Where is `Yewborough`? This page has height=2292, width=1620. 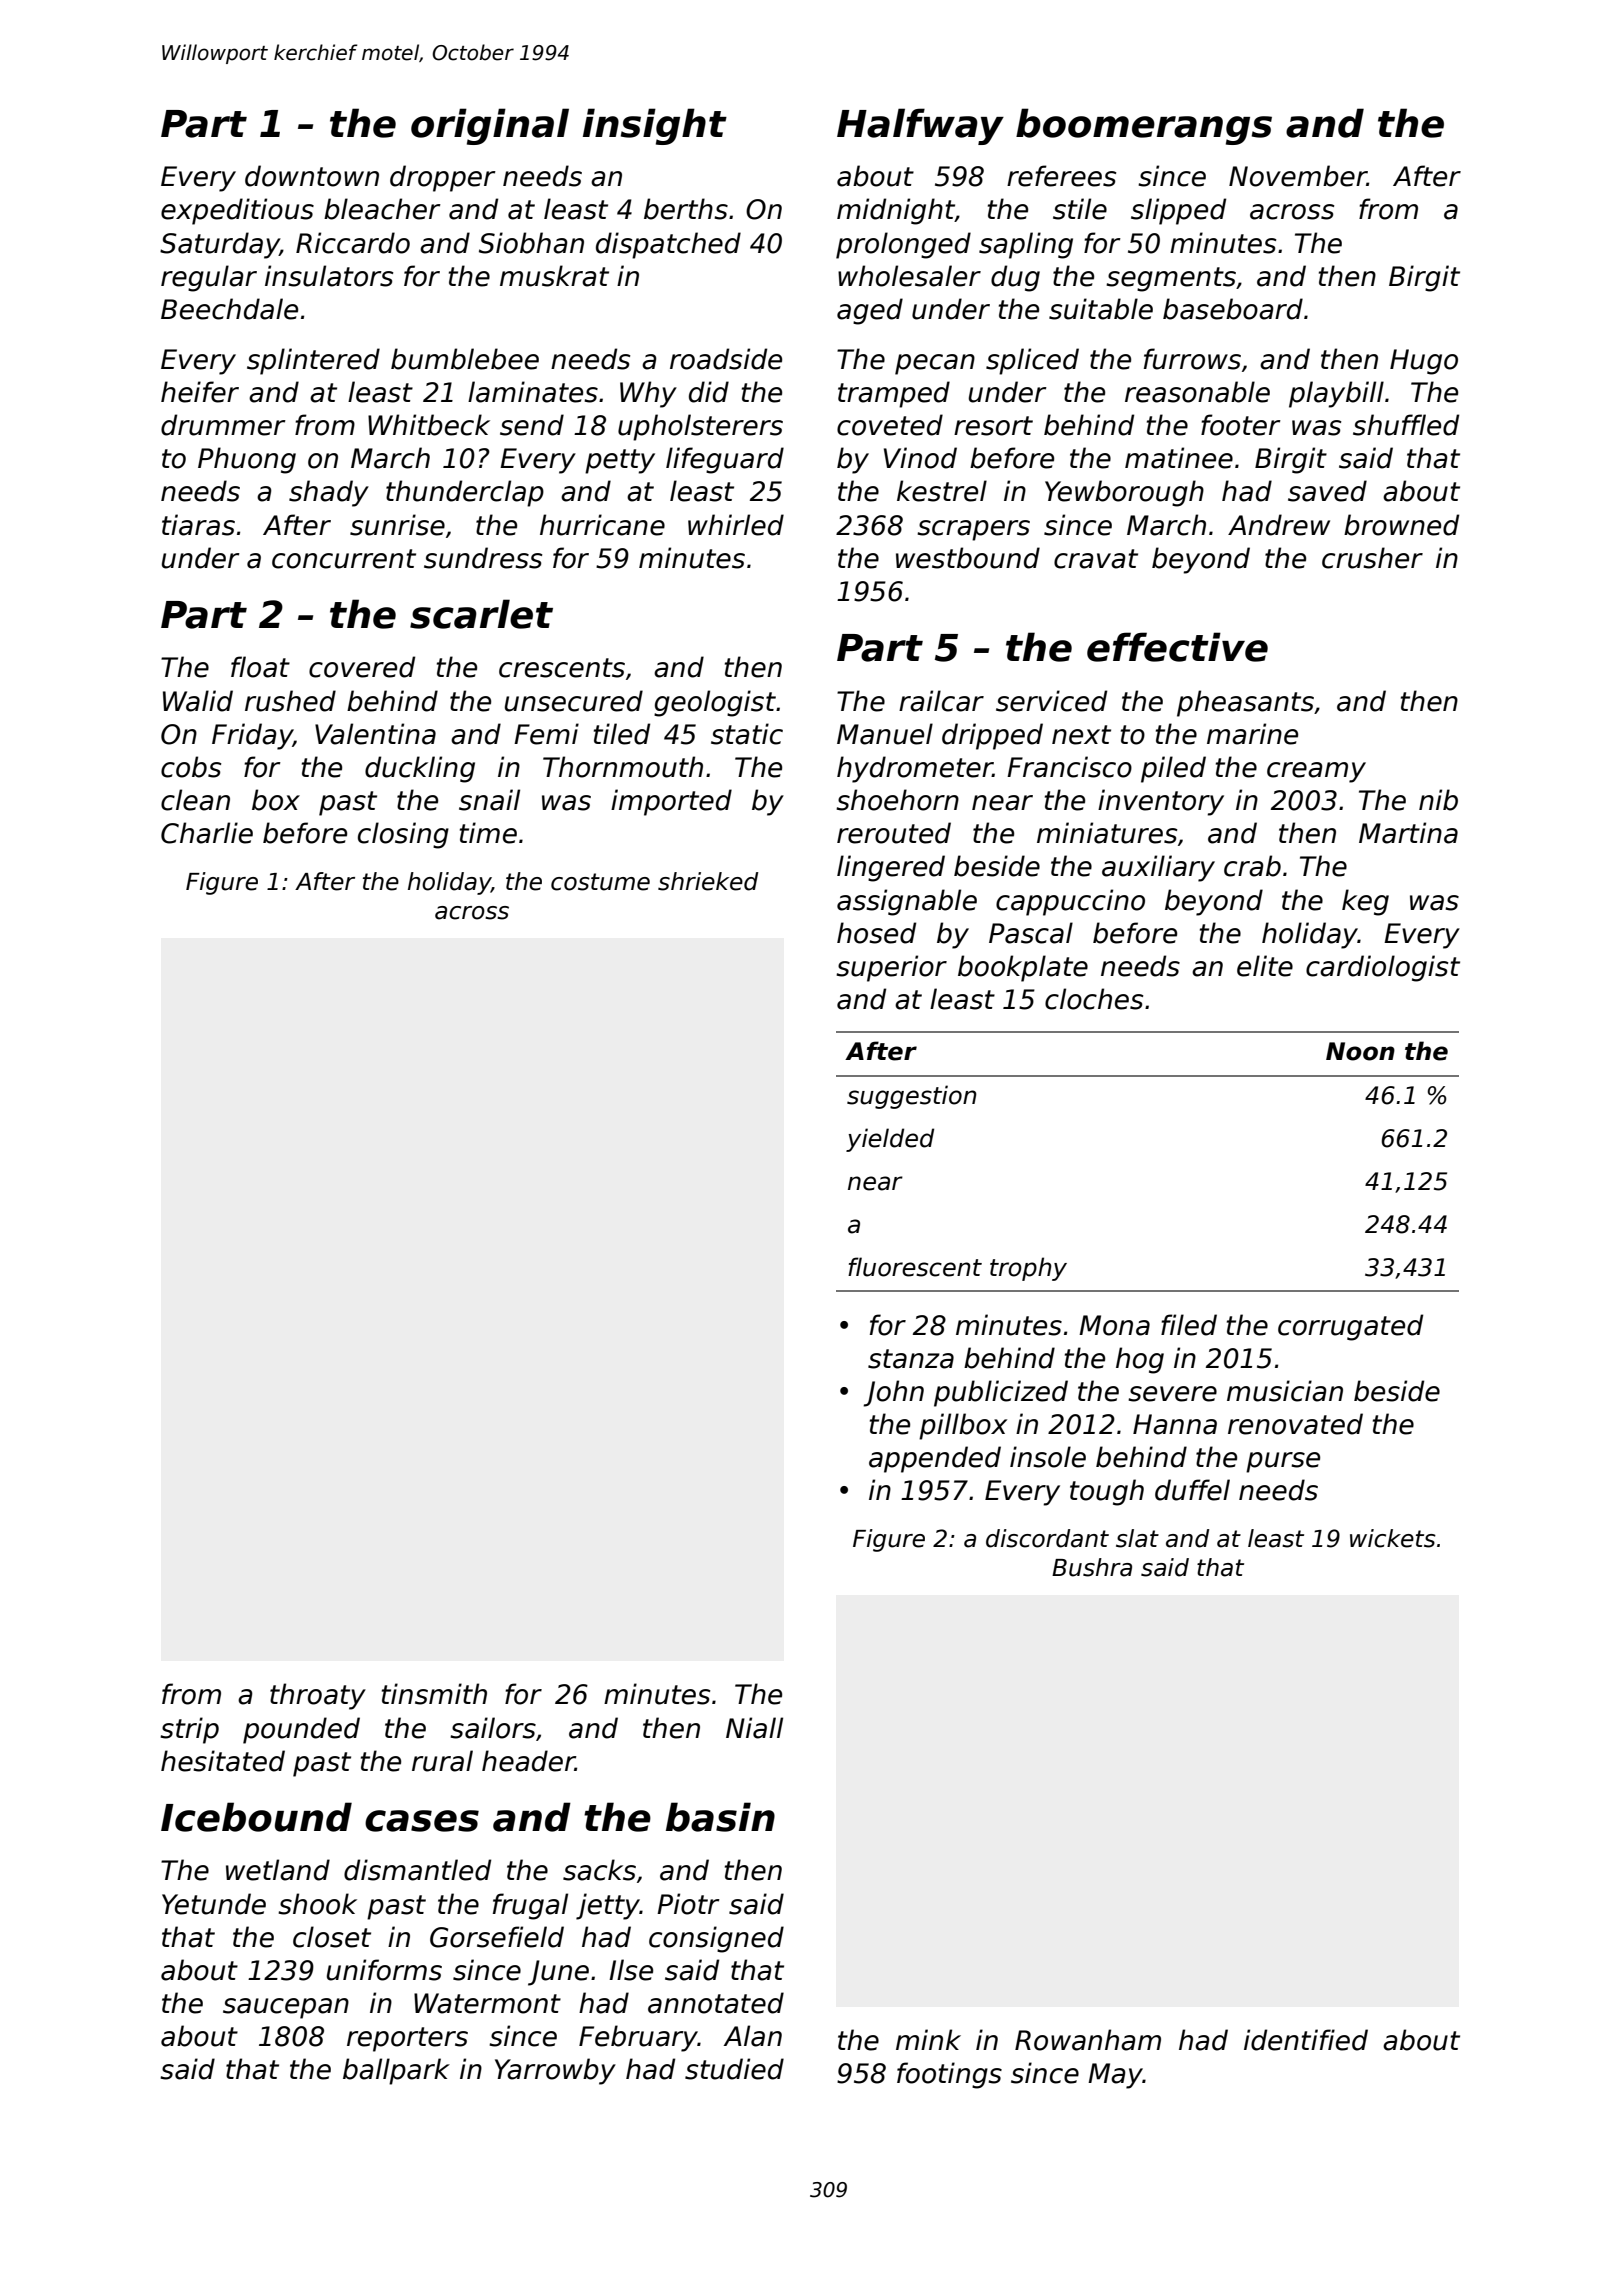 Yewborough is located at coordinates (1124, 493).
